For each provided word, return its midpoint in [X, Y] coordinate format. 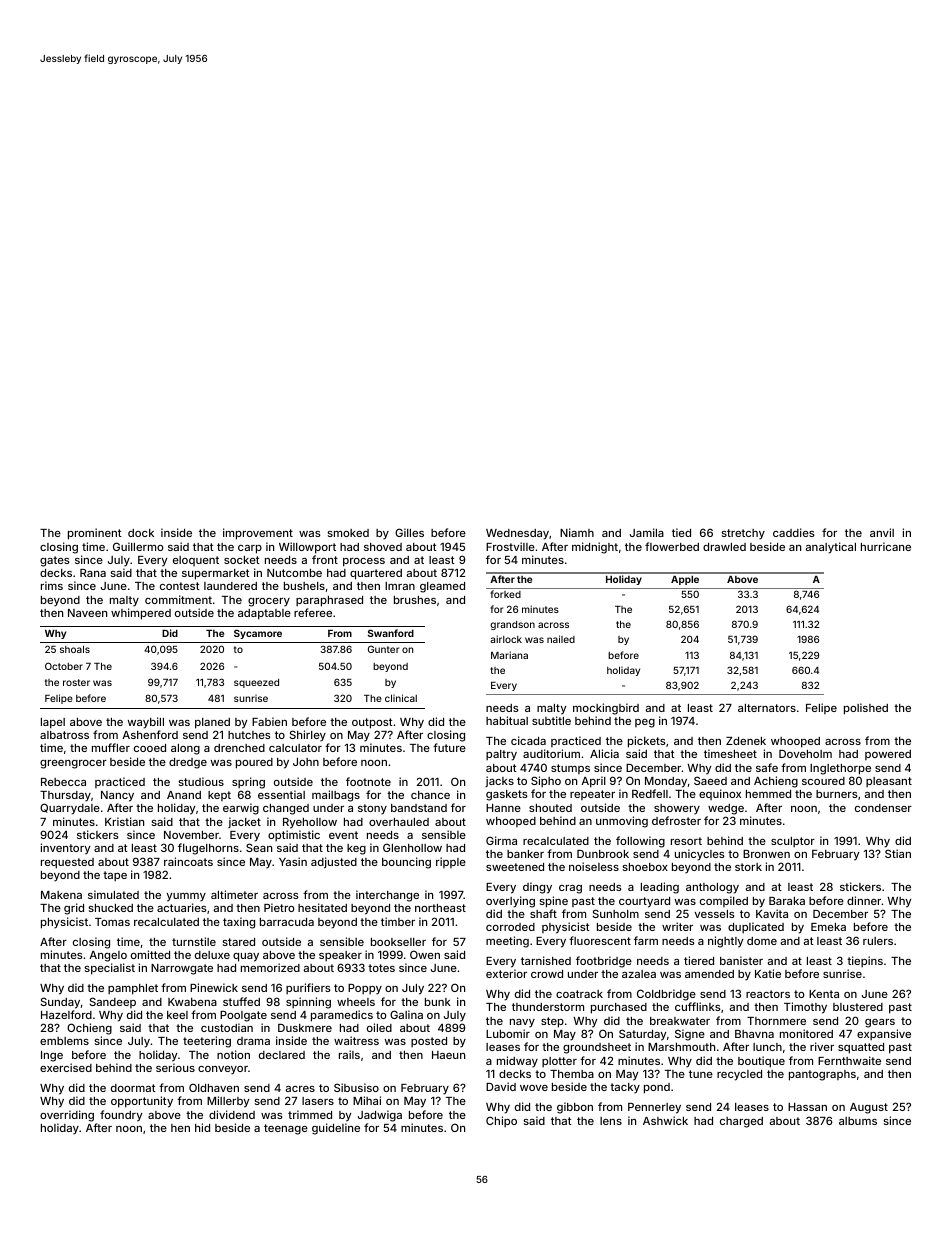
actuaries [182, 907]
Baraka [787, 901]
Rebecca [63, 782]
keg [356, 849]
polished [866, 709]
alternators [767, 708]
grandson [512, 625]
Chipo [501, 1121]
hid [202, 1127]
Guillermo [138, 546]
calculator [295, 748]
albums [858, 1121]
